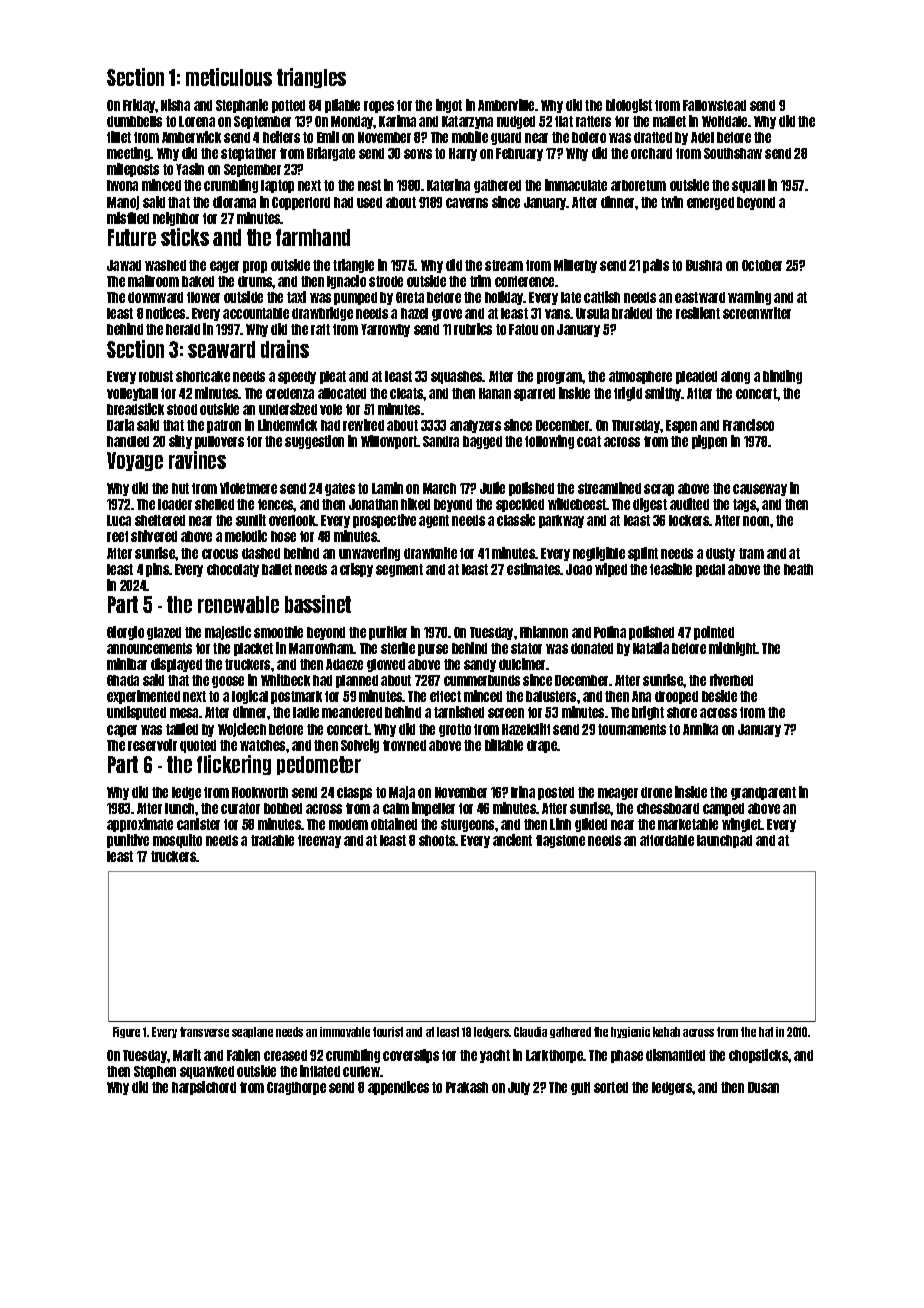 The width and height of the screenshot is (924, 1308). What do you see at coordinates (229, 77) in the screenshot?
I see `meticulous` at bounding box center [229, 77].
